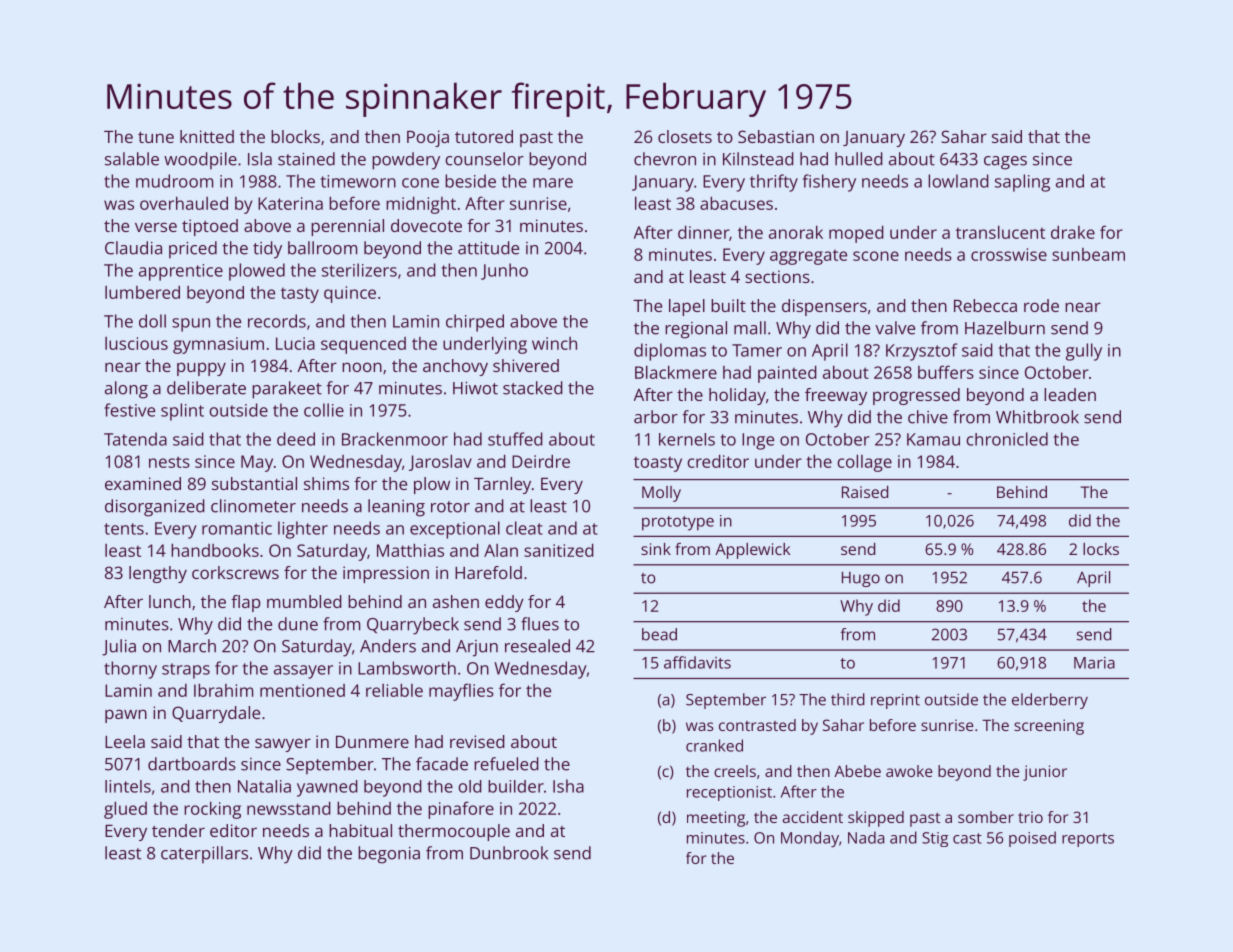 The height and width of the screenshot is (952, 1233). What do you see at coordinates (277, 321) in the screenshot?
I see `records` at bounding box center [277, 321].
